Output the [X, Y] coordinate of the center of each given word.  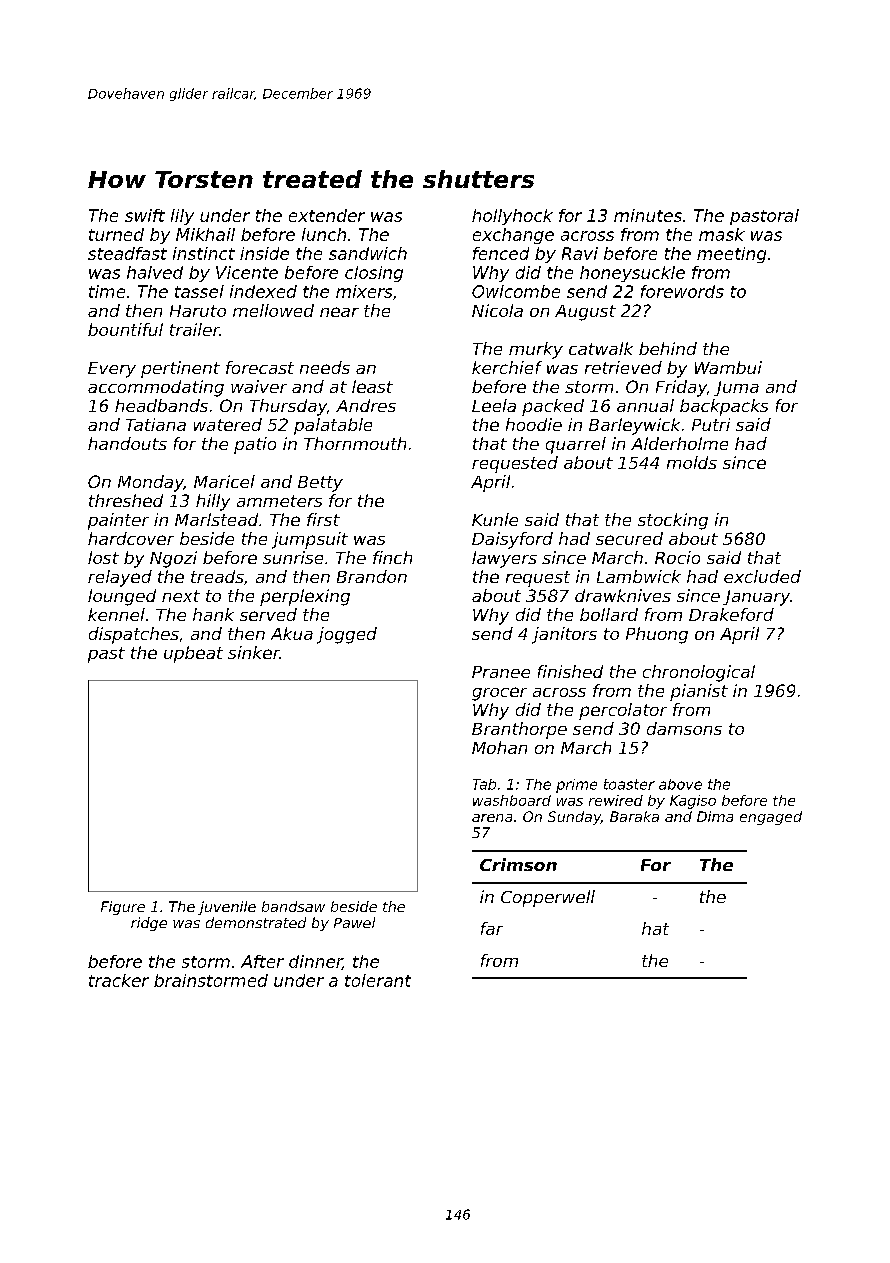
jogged [347, 635]
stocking [673, 521]
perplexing [305, 597]
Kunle [495, 519]
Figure [123, 908]
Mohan [499, 747]
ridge [149, 924]
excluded [762, 576]
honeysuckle [632, 274]
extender [327, 215]
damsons [684, 728]
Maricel [224, 481]
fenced [501, 253]
